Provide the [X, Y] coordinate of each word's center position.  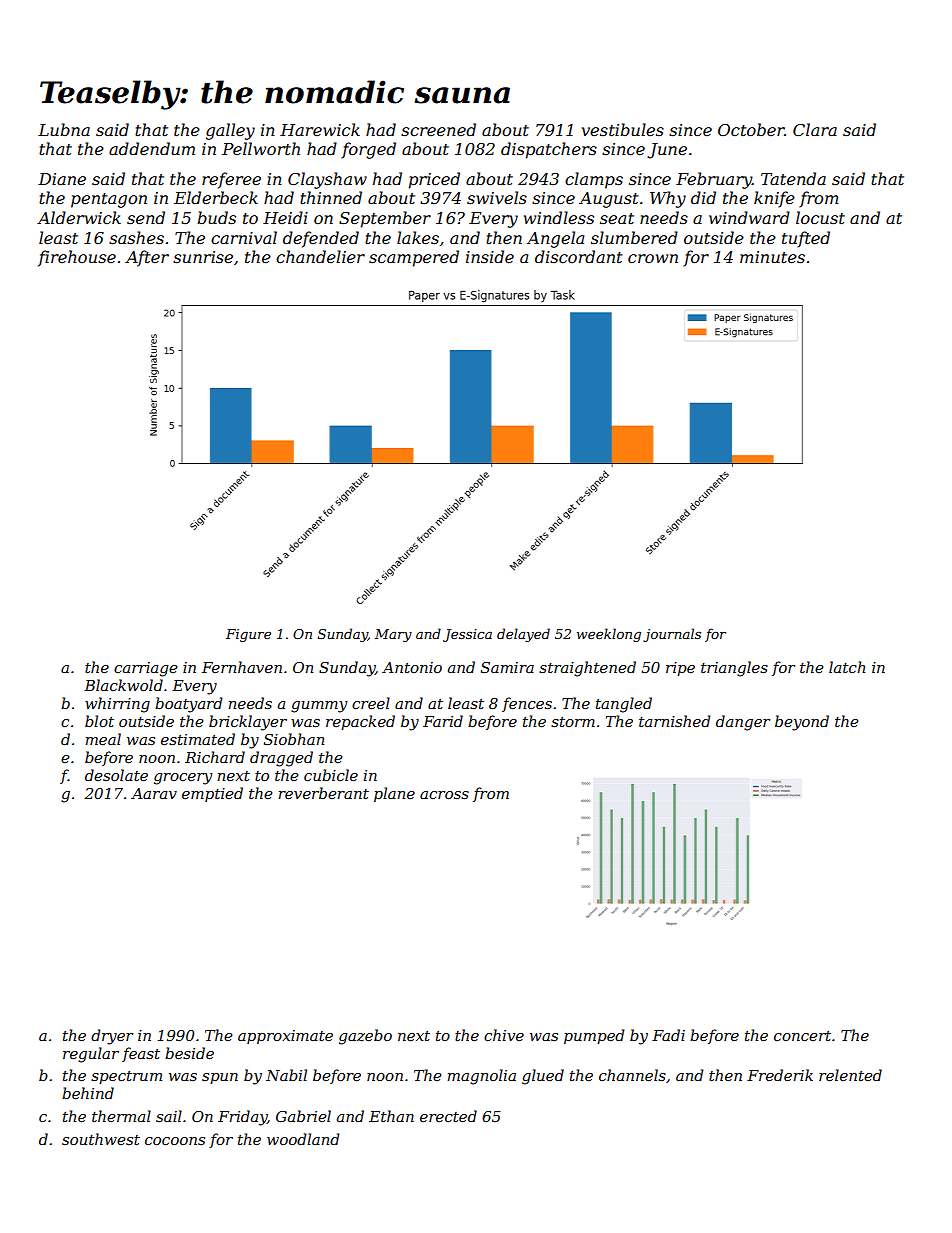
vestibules [623, 129]
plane [394, 794]
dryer [112, 1037]
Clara [815, 129]
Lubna [64, 129]
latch [847, 667]
